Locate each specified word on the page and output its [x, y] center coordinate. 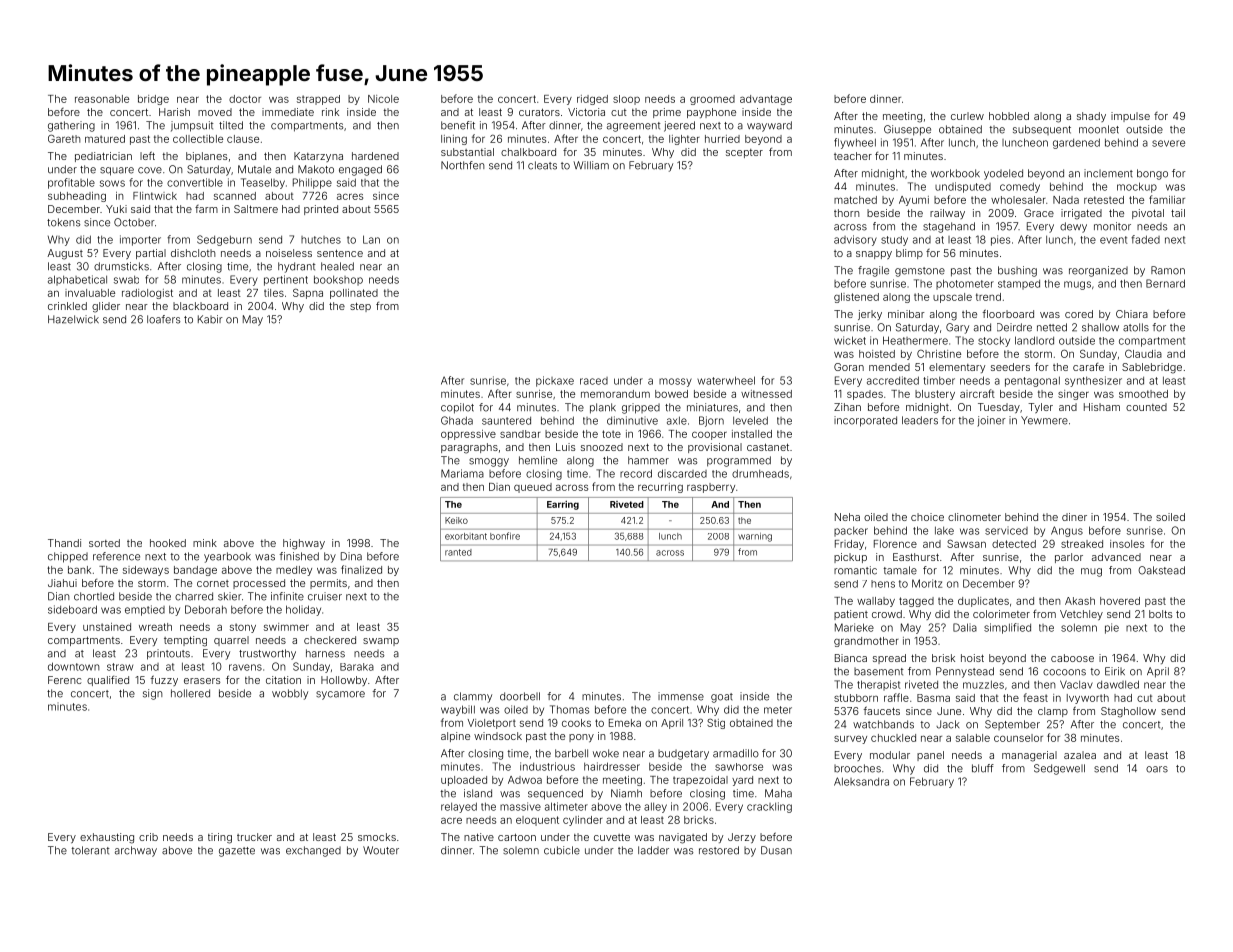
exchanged [313, 851]
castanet [768, 447]
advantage [766, 100]
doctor [245, 99]
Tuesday [999, 408]
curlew [967, 116]
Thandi [64, 543]
